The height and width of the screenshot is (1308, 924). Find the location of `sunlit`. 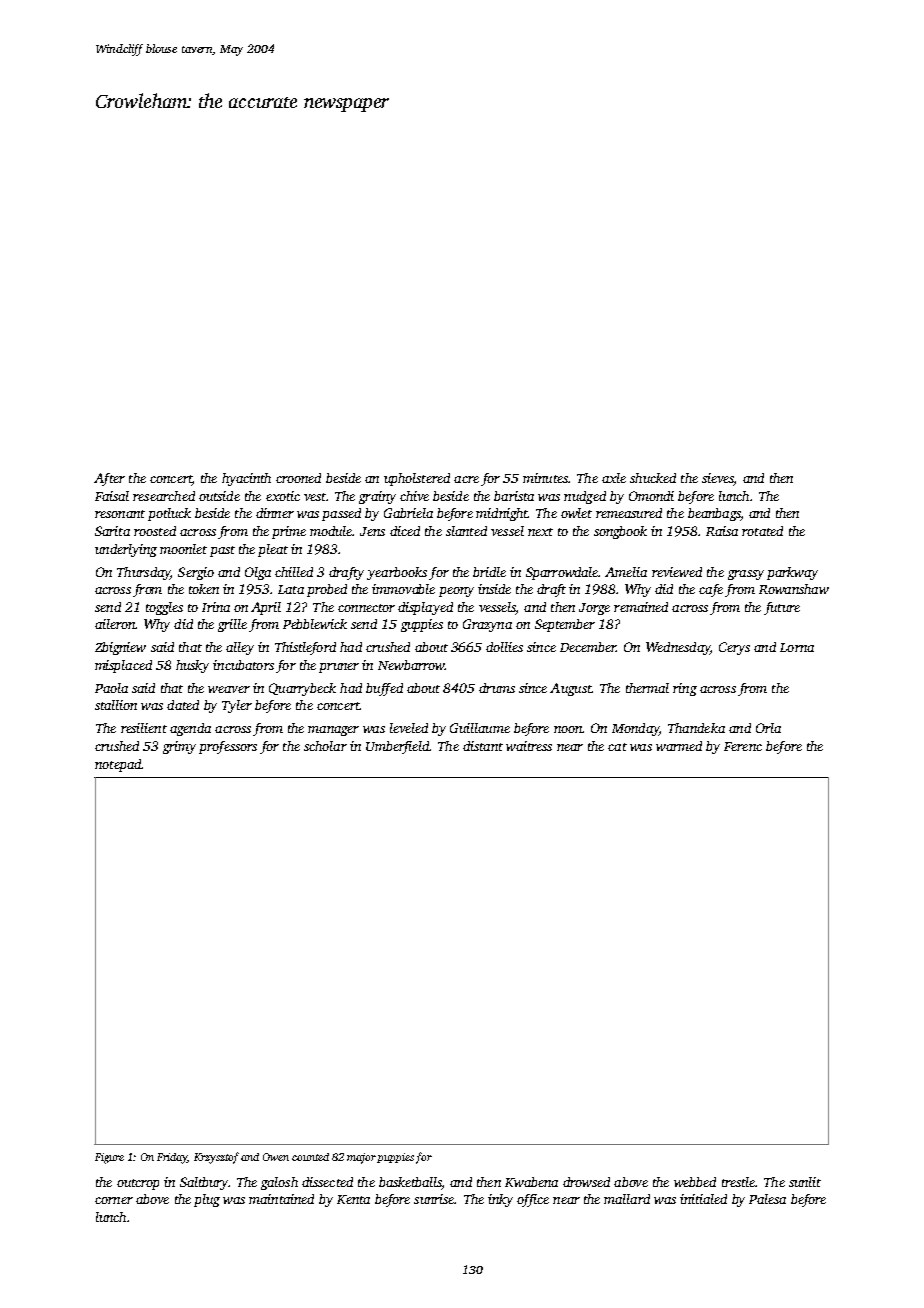

sunlit is located at coordinates (805, 1182).
